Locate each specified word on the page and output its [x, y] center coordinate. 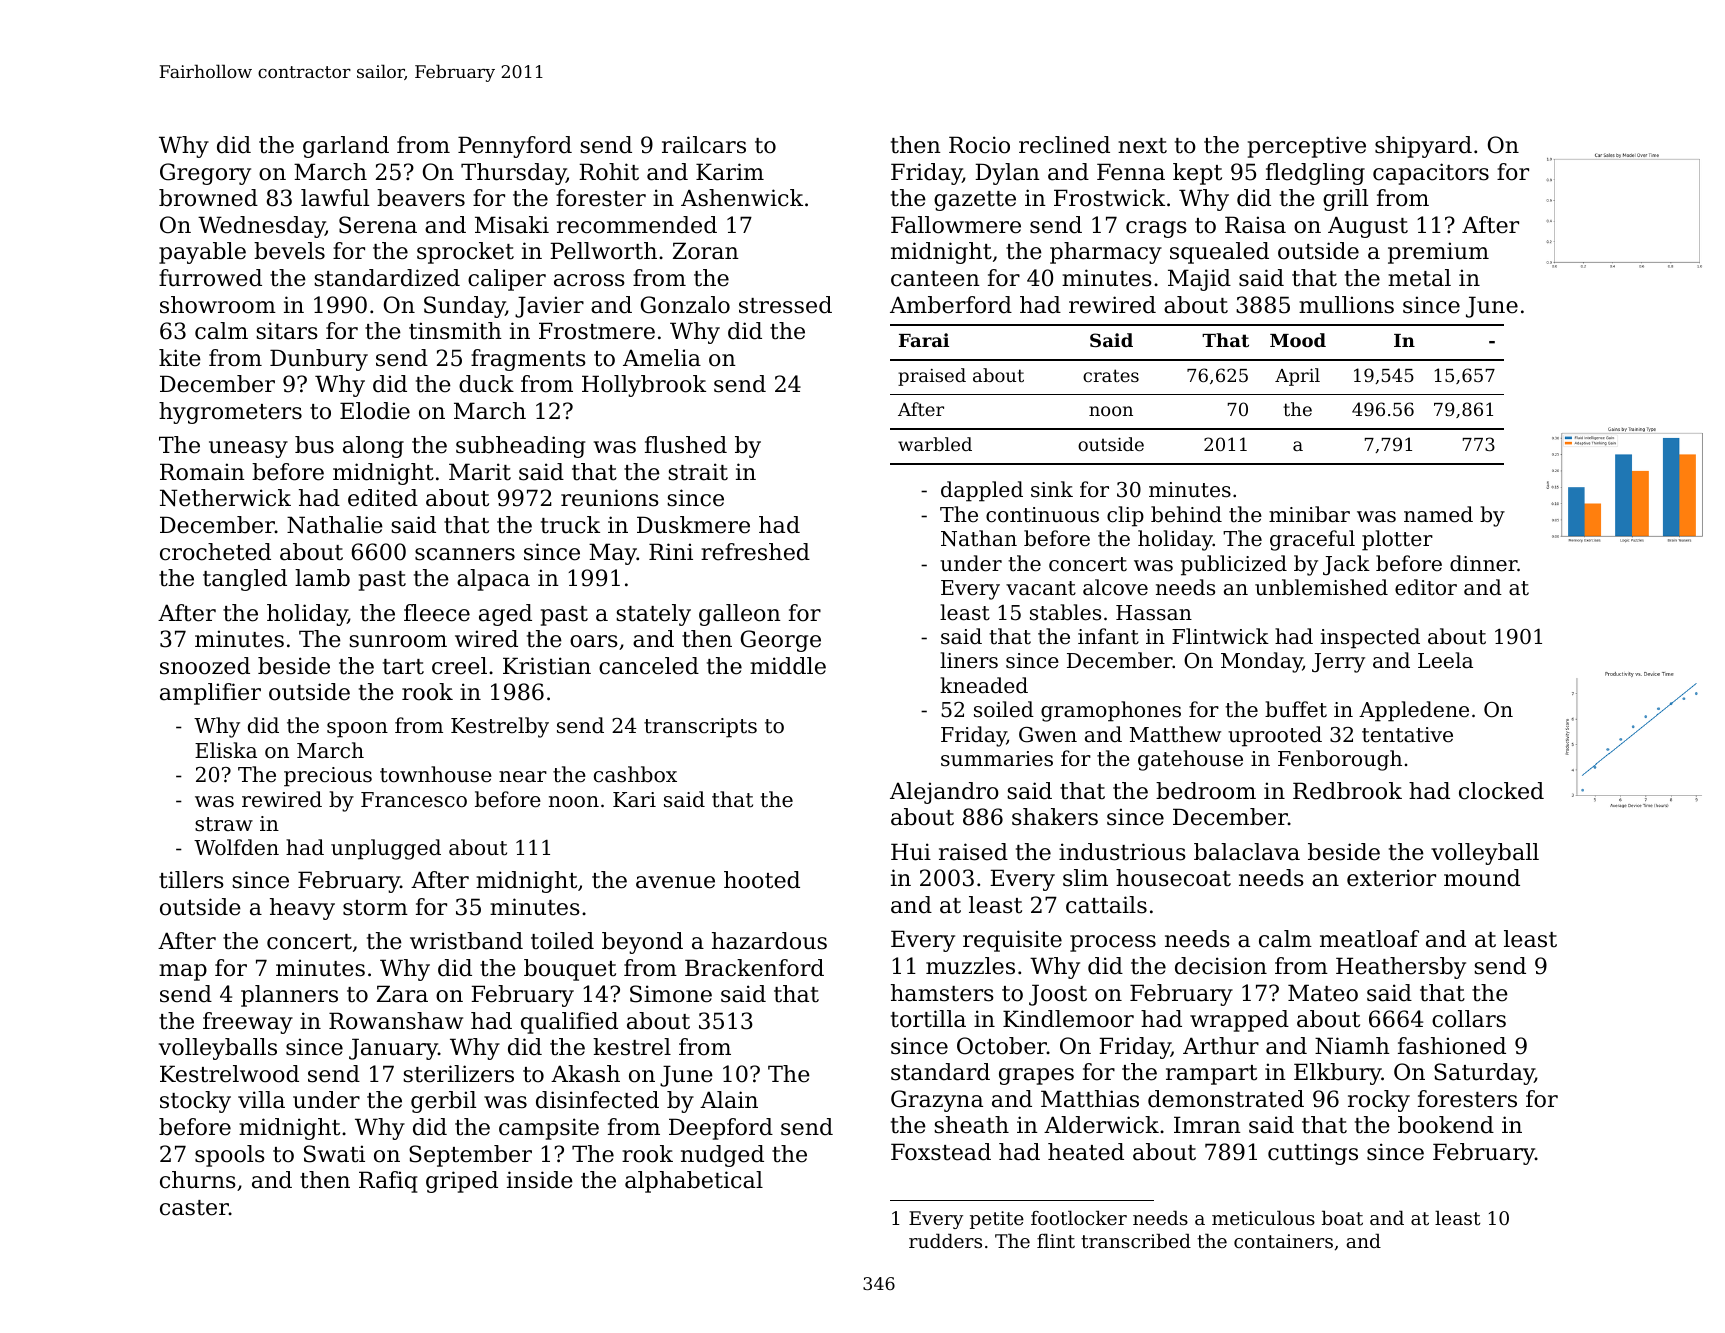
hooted [762, 880]
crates [1111, 375]
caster [194, 1208]
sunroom [398, 641]
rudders [945, 1240]
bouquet [570, 970]
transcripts [700, 728]
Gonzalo [685, 305]
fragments [528, 360]
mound [1482, 878]
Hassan [1154, 613]
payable [202, 253]
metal [1419, 278]
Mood [1298, 340]
